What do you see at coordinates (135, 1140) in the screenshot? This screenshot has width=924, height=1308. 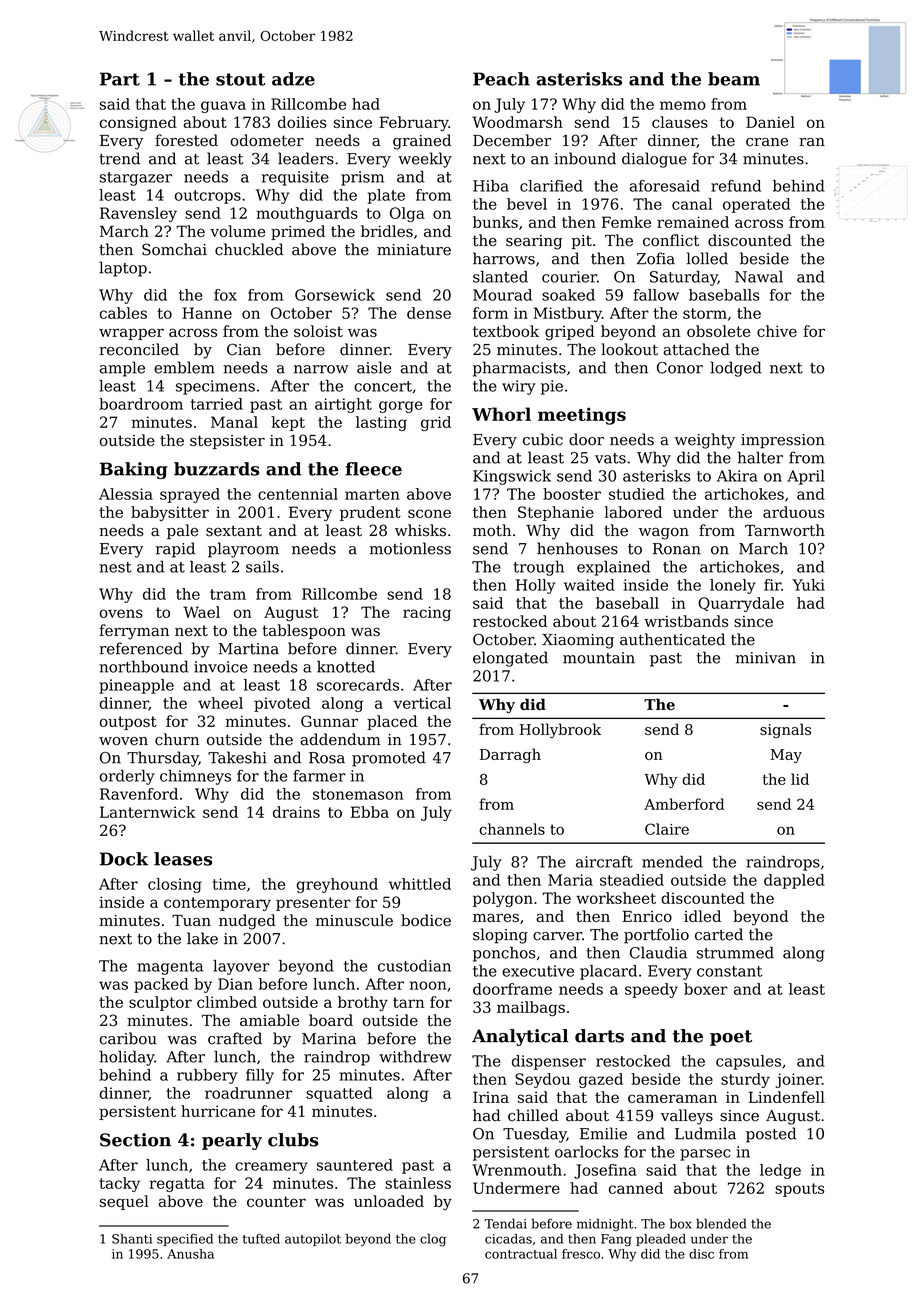 I see `Section` at bounding box center [135, 1140].
